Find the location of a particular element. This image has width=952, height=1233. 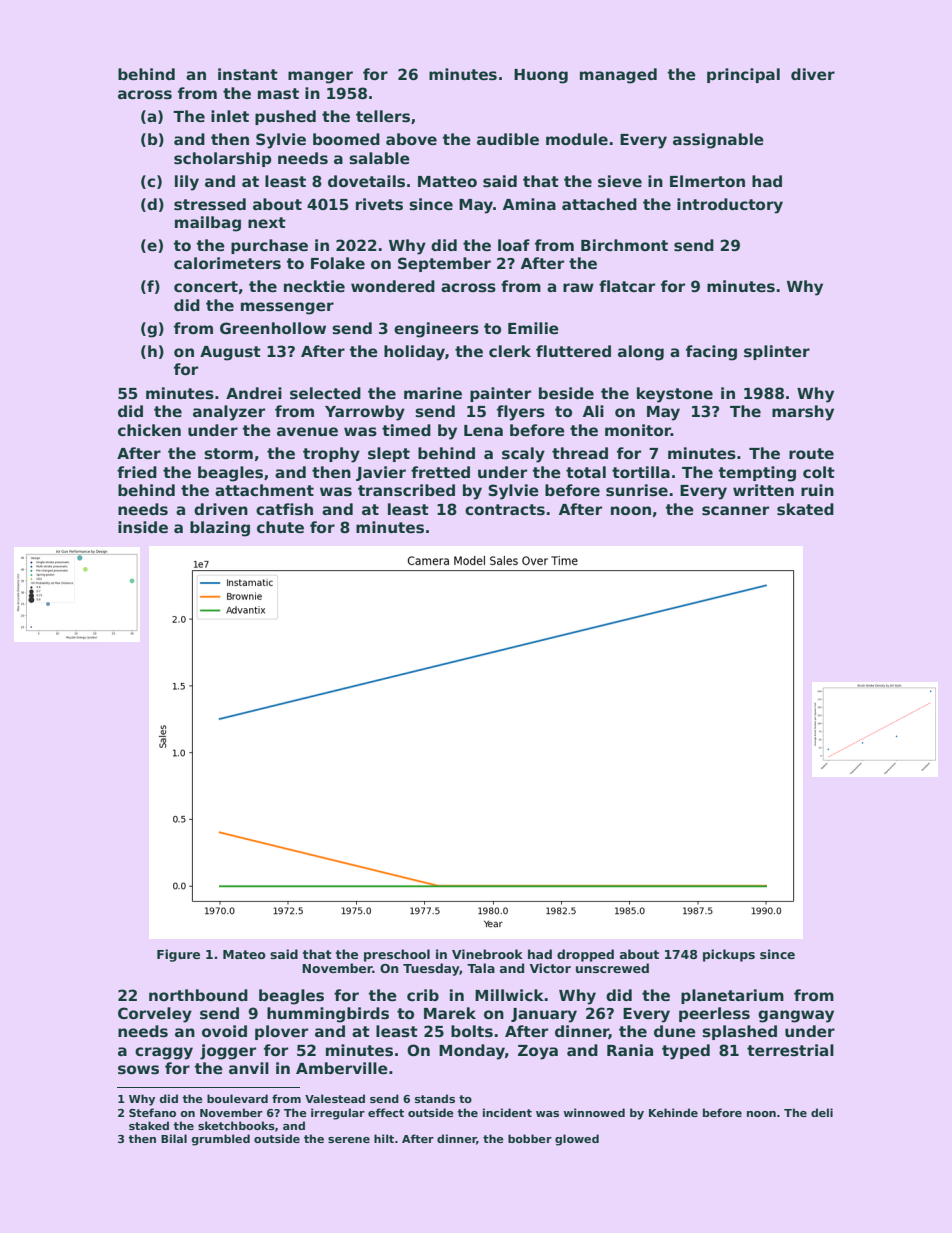

stands is located at coordinates (435, 1098).
